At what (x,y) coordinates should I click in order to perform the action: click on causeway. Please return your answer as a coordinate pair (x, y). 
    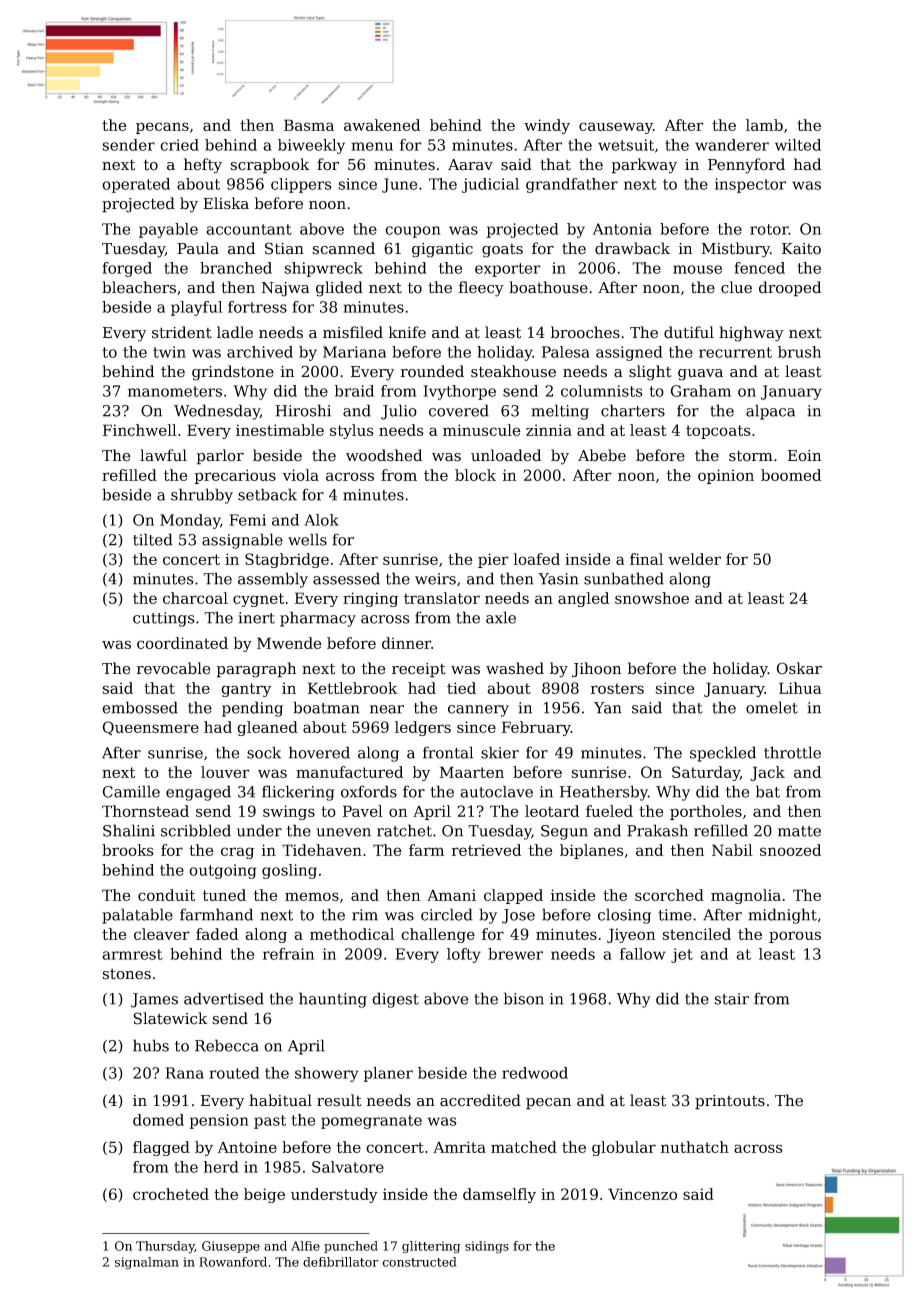
    Looking at the image, I should click on (616, 128).
